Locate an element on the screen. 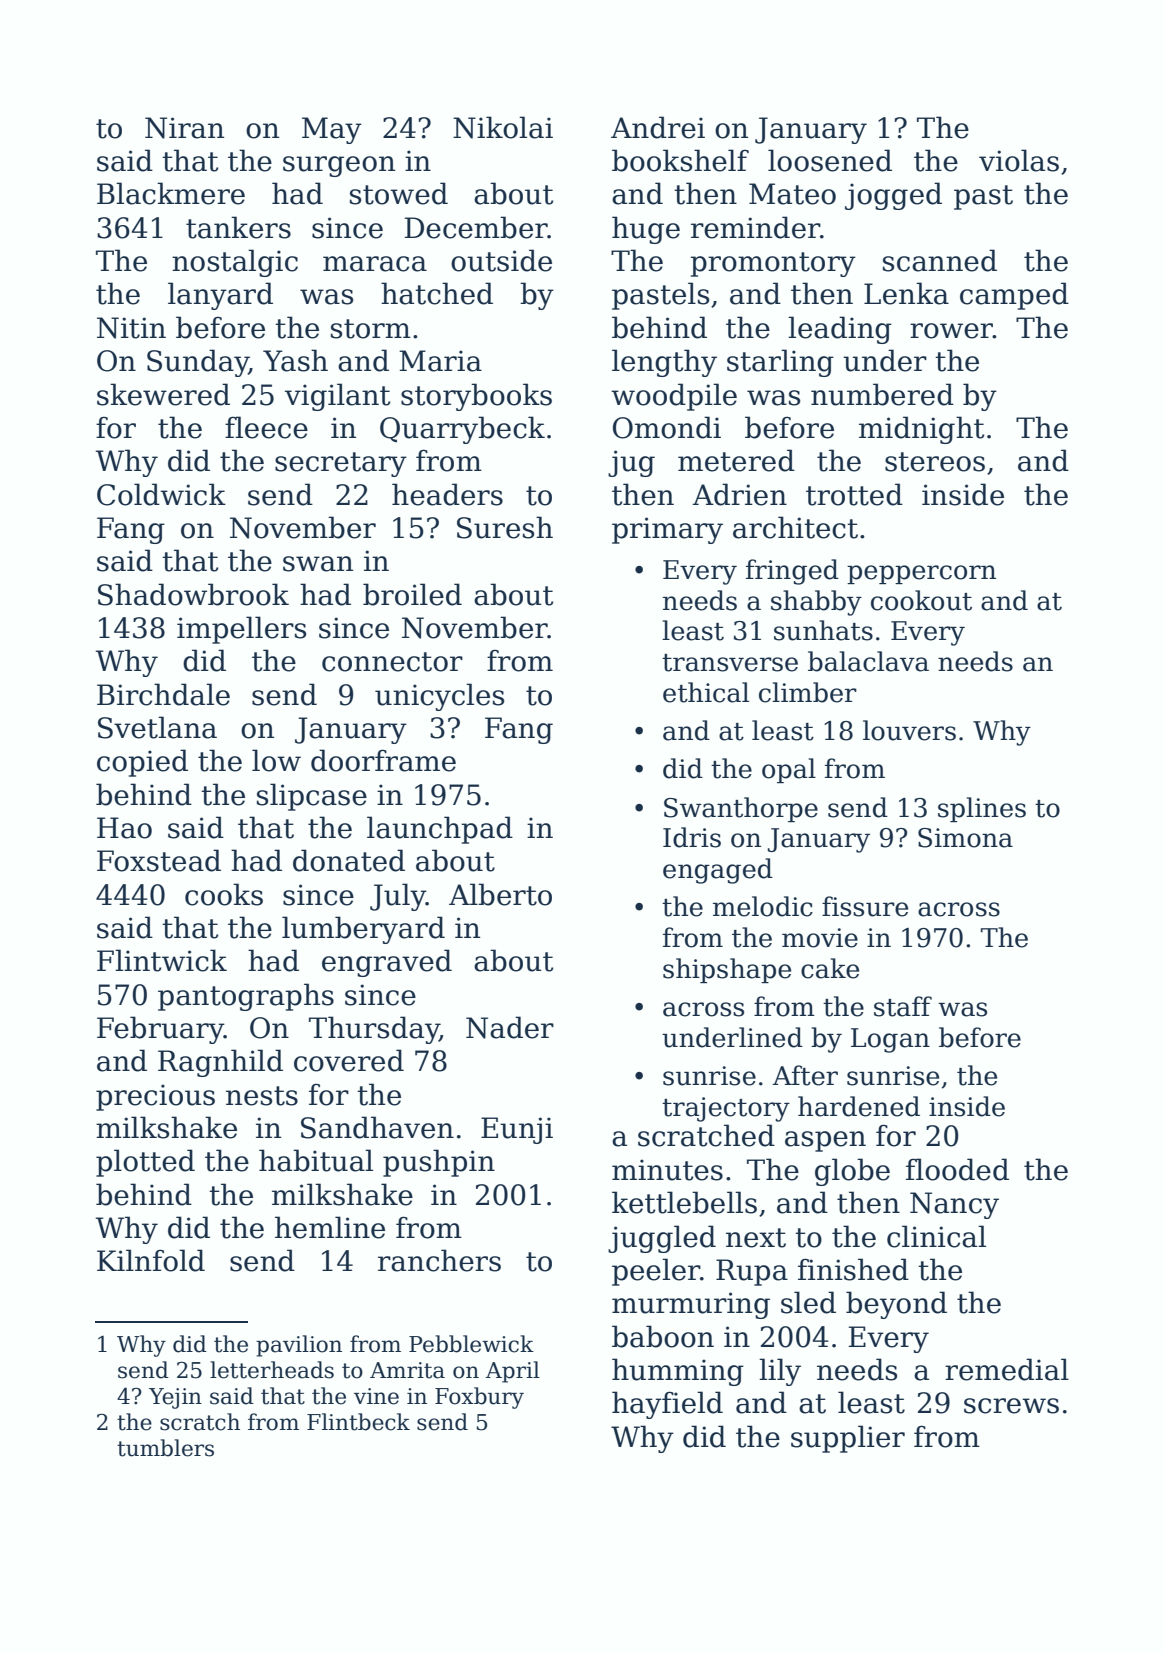 This screenshot has width=1165, height=1654. flooded is located at coordinates (957, 1169).
